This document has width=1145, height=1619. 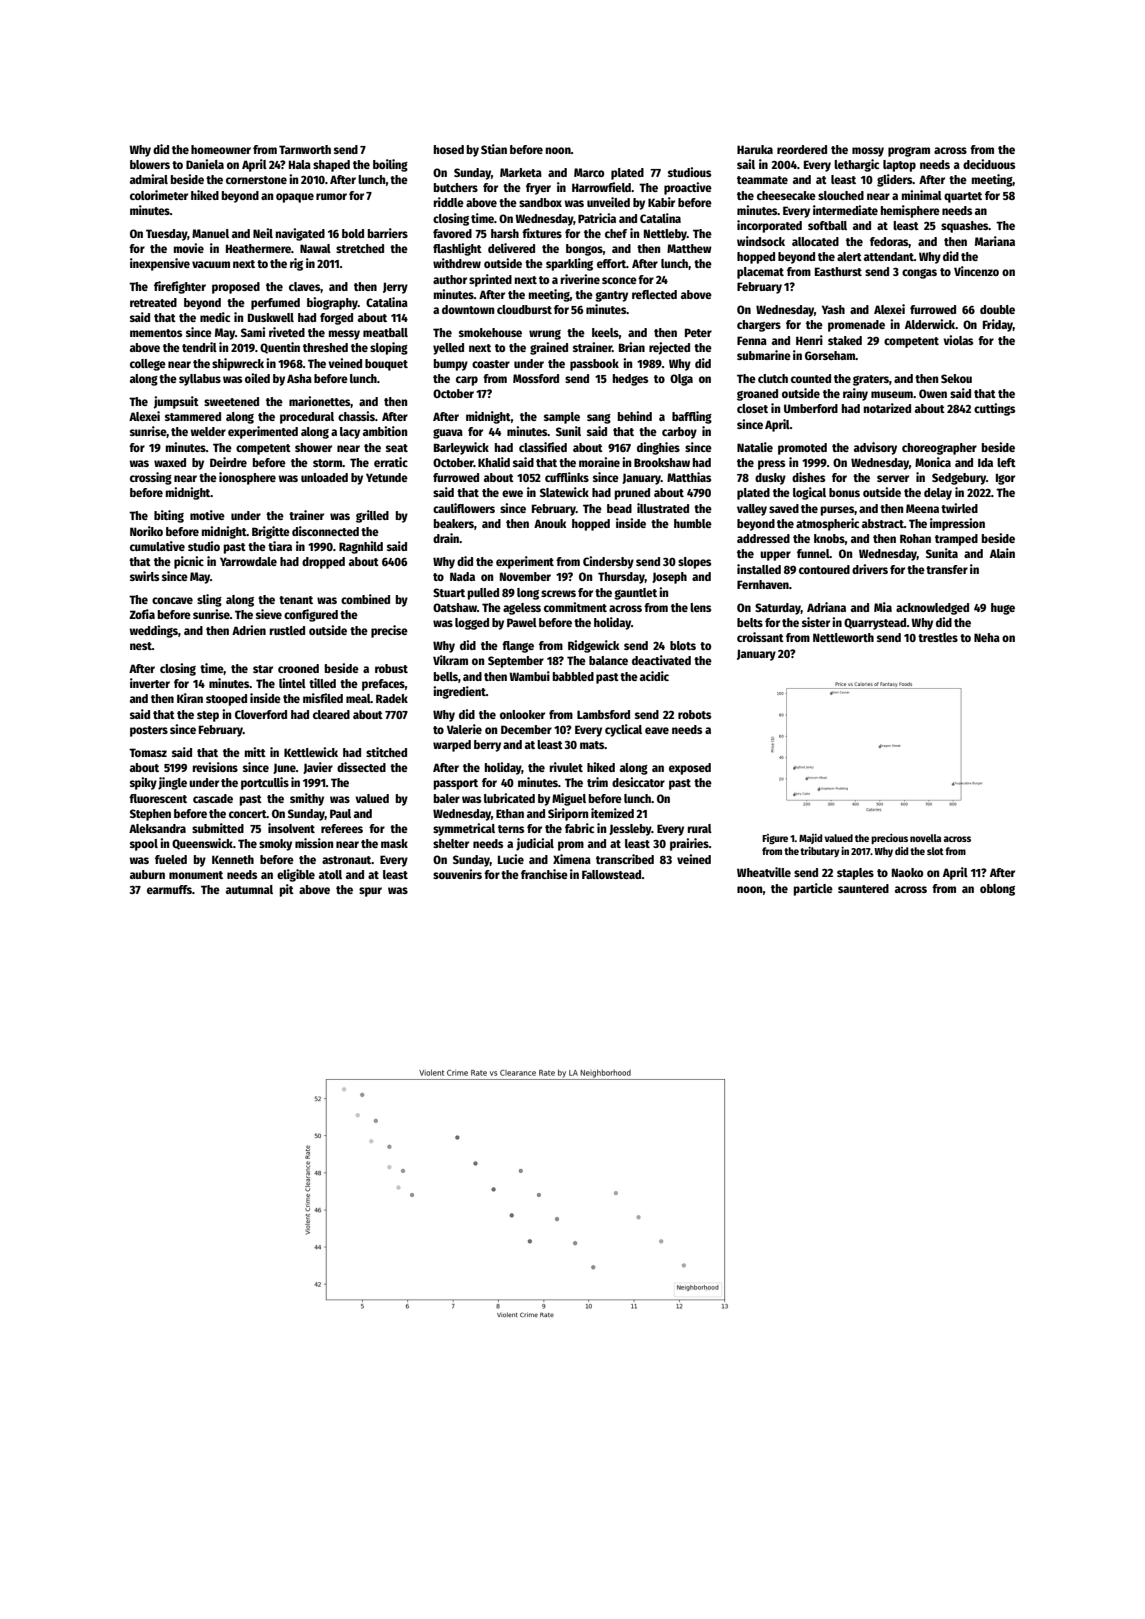 I want to click on rustled, so click(x=287, y=630).
